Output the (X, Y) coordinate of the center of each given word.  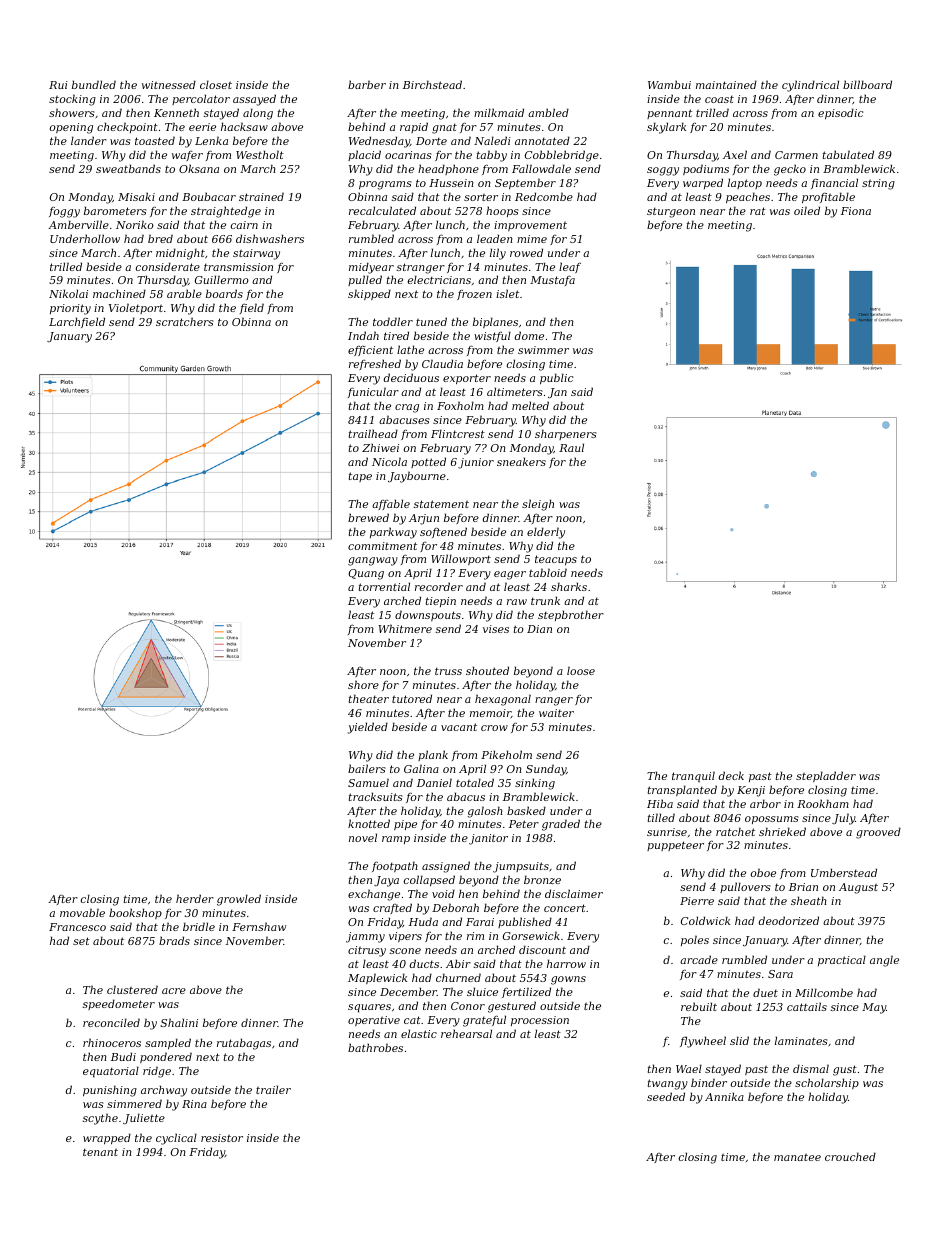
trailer (273, 1089)
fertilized (526, 992)
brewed (368, 517)
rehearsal (466, 1033)
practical (842, 960)
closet (216, 84)
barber (367, 84)
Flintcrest (458, 433)
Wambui (669, 84)
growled (239, 900)
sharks (569, 586)
